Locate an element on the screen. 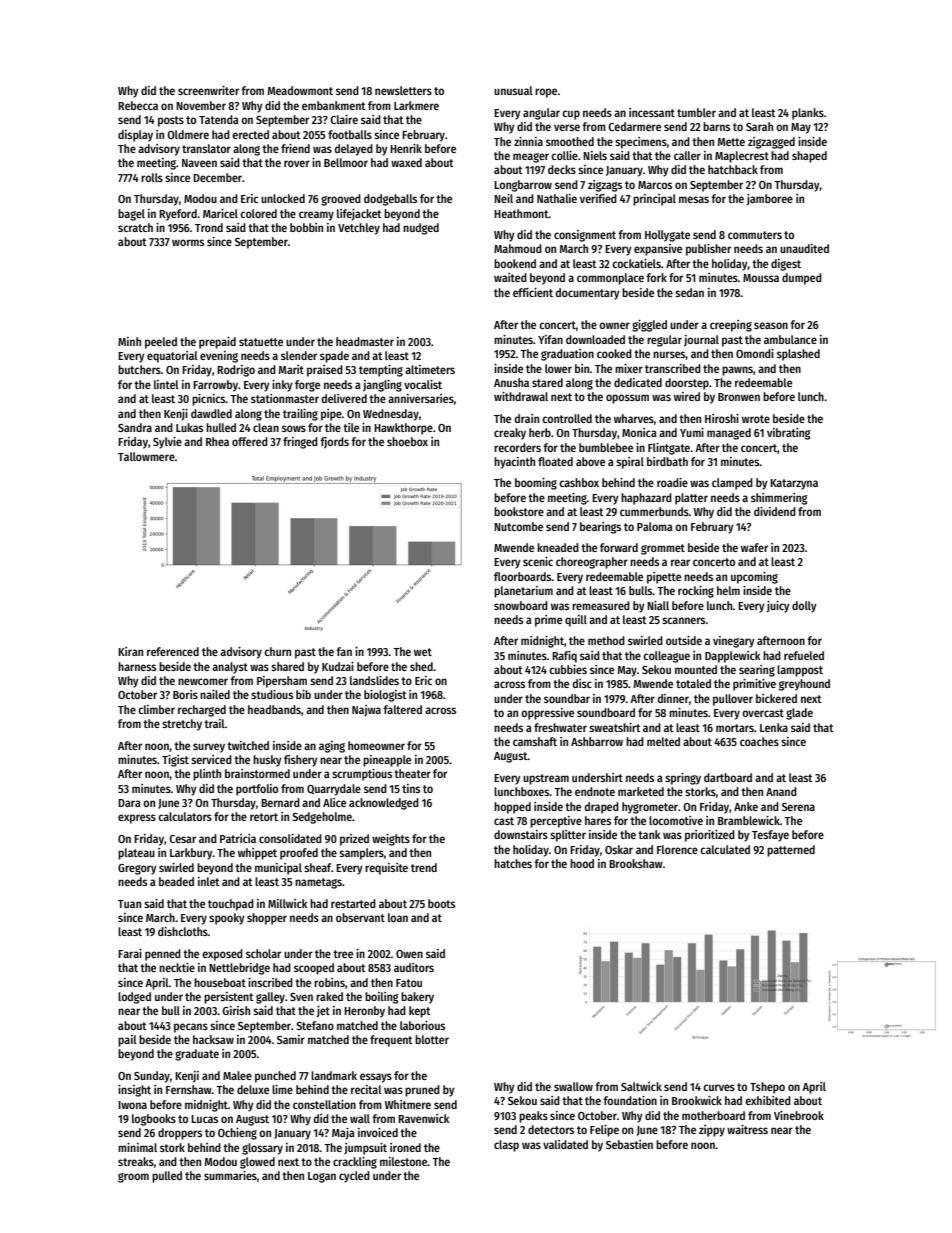  fjords is located at coordinates (334, 443).
